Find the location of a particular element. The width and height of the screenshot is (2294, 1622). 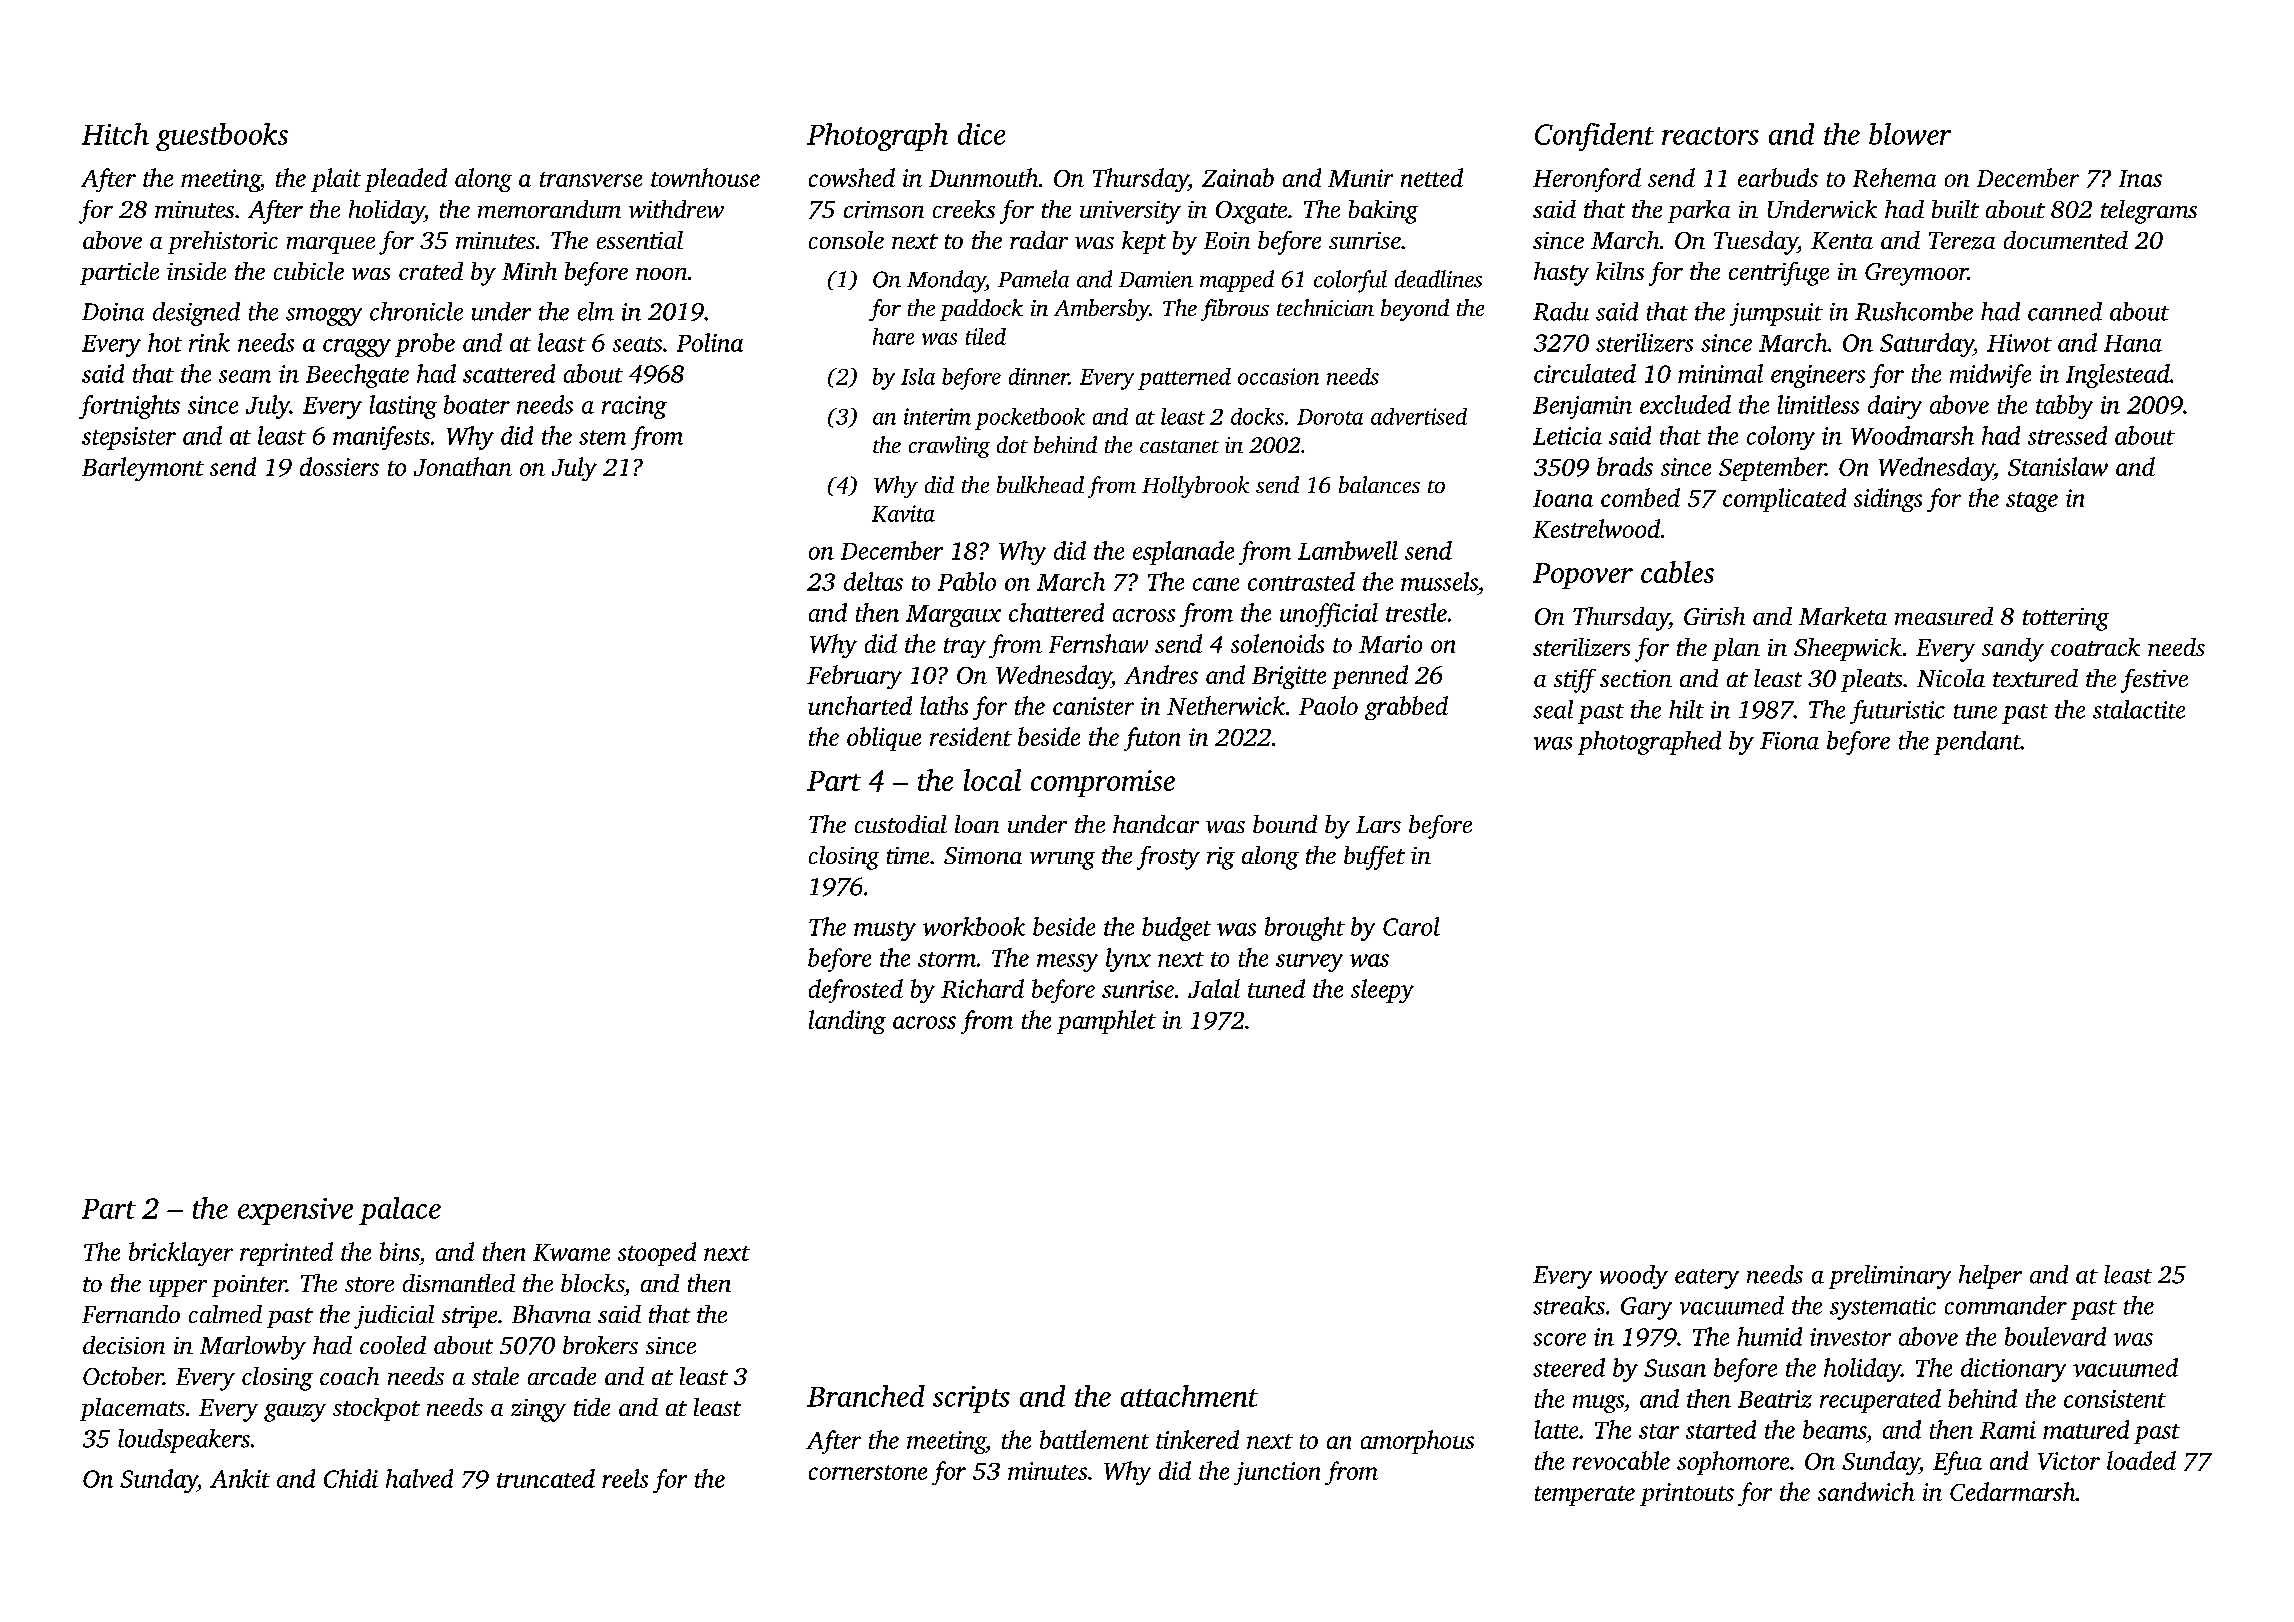

university is located at coordinates (1130, 212).
